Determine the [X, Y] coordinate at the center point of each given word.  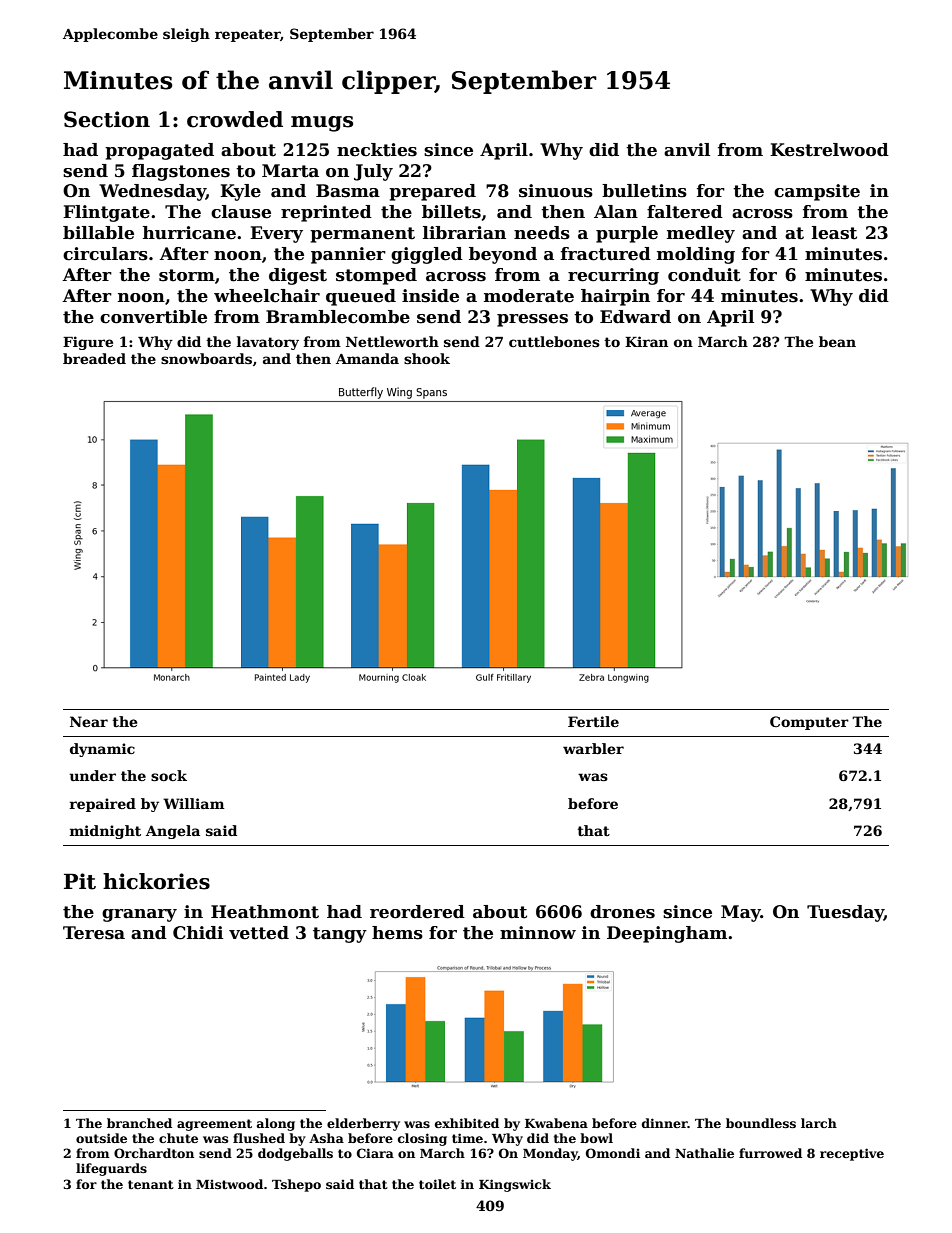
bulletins [644, 191]
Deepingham [667, 934]
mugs [322, 124]
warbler [593, 748]
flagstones [181, 172]
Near [89, 721]
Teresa [94, 933]
